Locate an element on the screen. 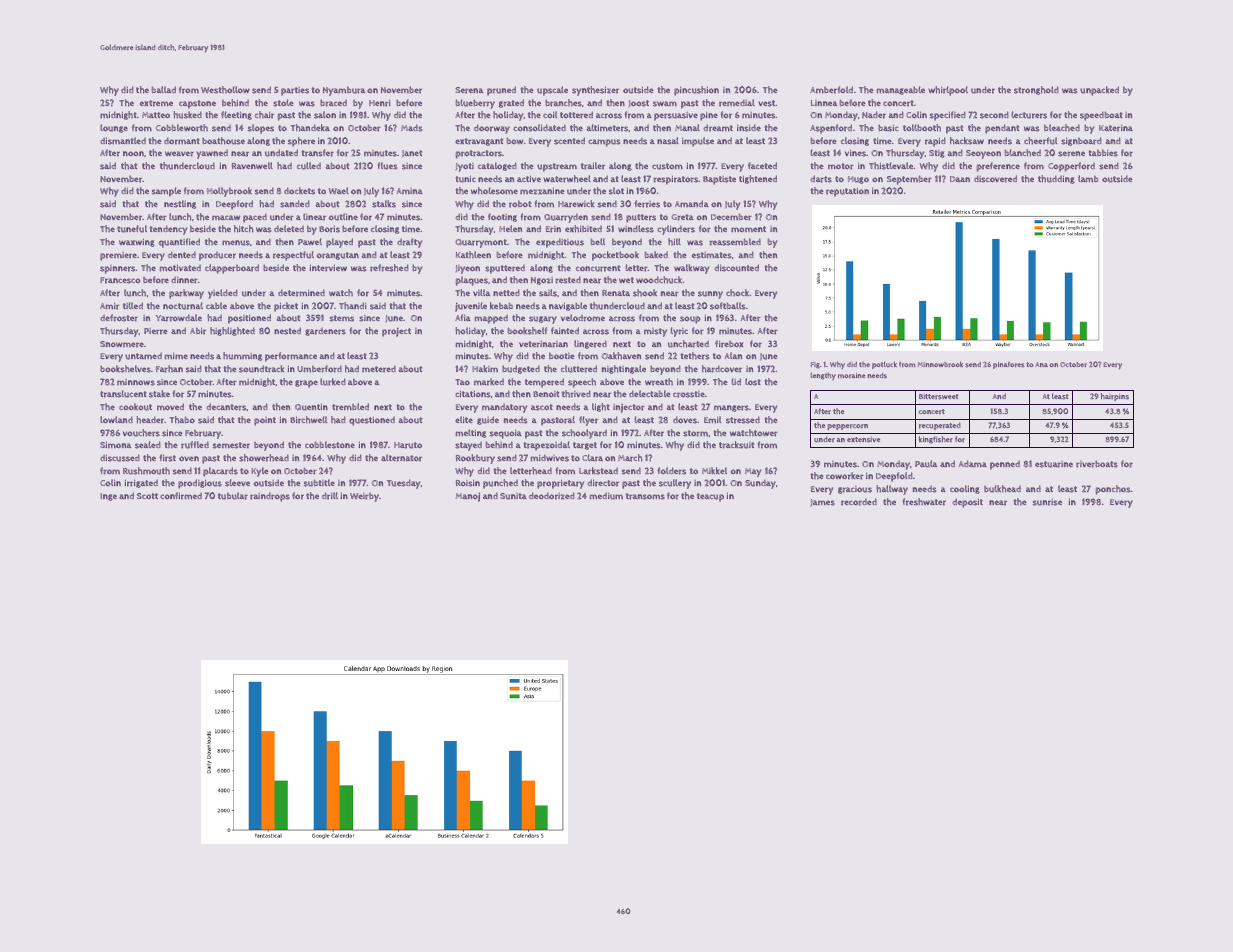  positioned is located at coordinates (249, 319).
